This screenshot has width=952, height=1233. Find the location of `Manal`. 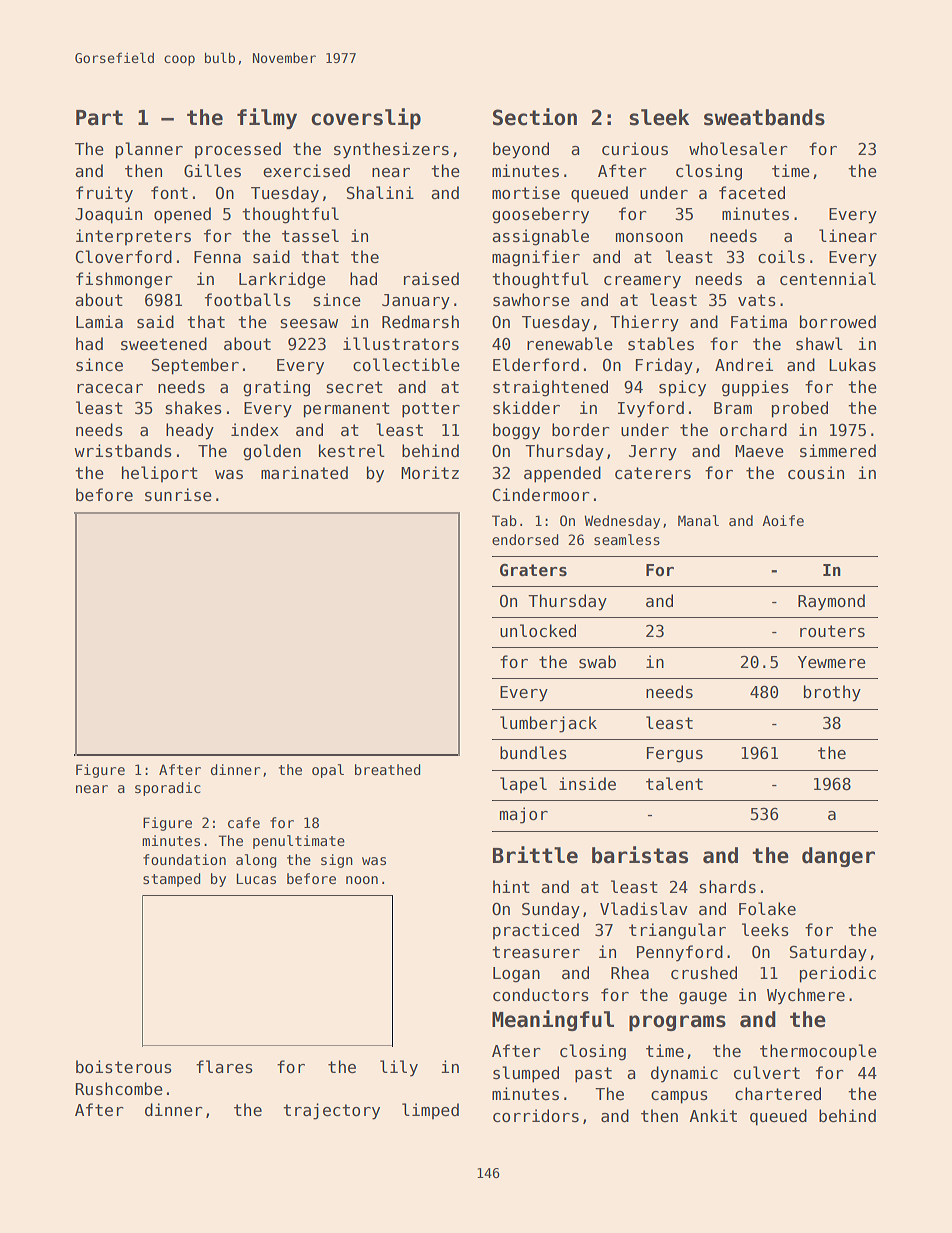

Manal is located at coordinates (698, 520).
